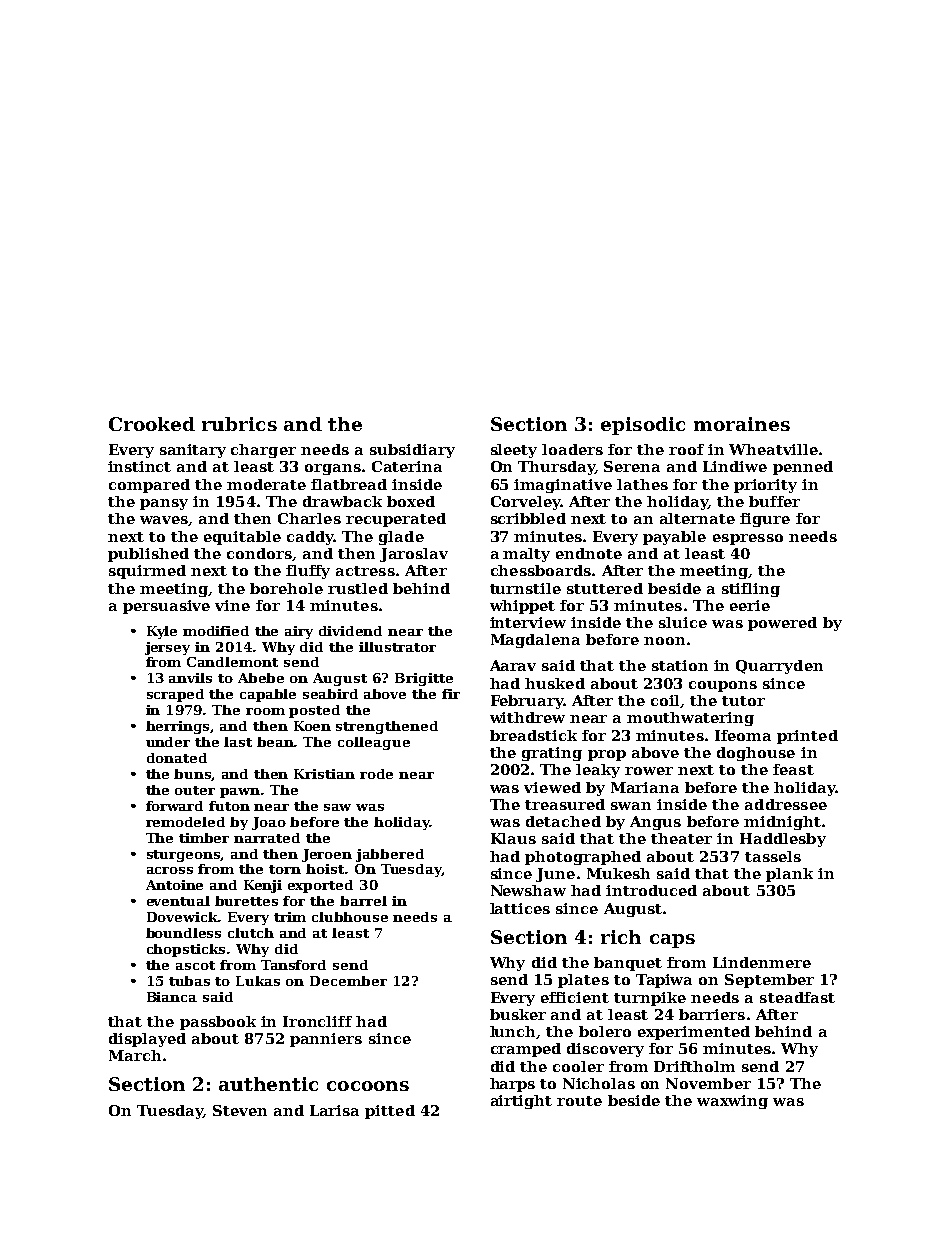  Describe the element at coordinates (782, 624) in the image. I see `powered` at that location.
